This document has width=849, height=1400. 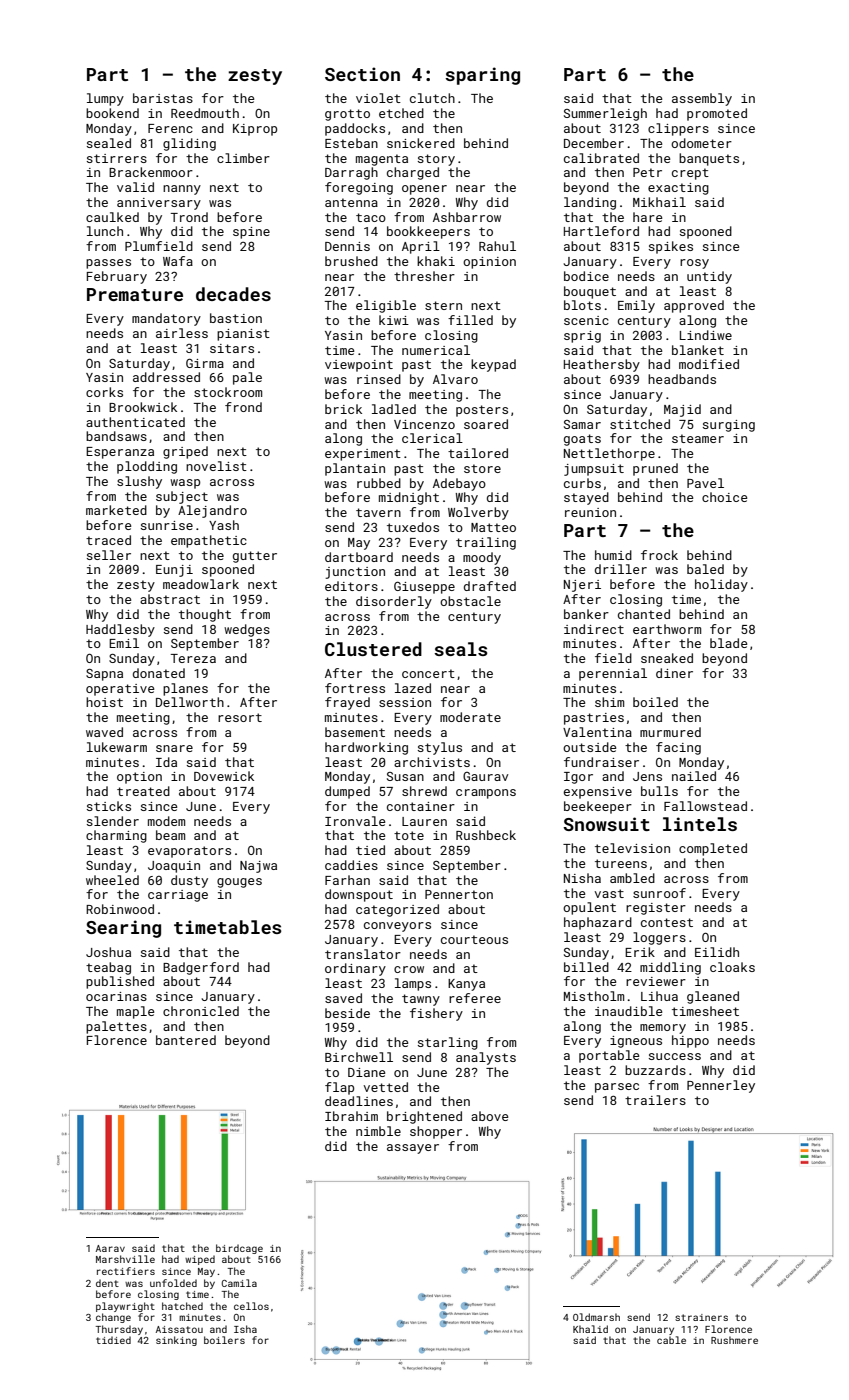 What do you see at coordinates (224, 1340) in the document?
I see `boilers` at bounding box center [224, 1340].
